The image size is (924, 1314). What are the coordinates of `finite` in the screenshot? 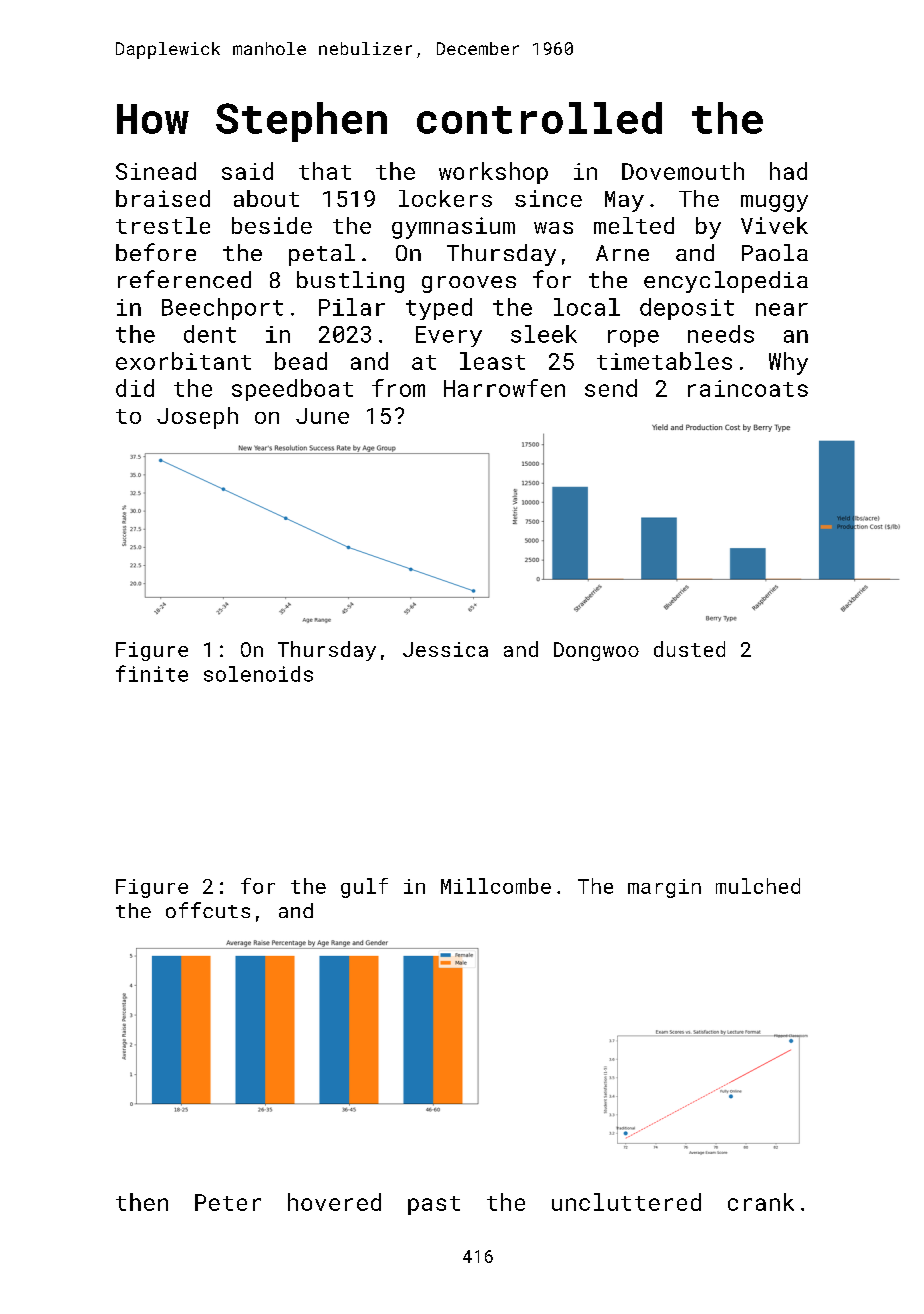 It's located at (152, 673).
